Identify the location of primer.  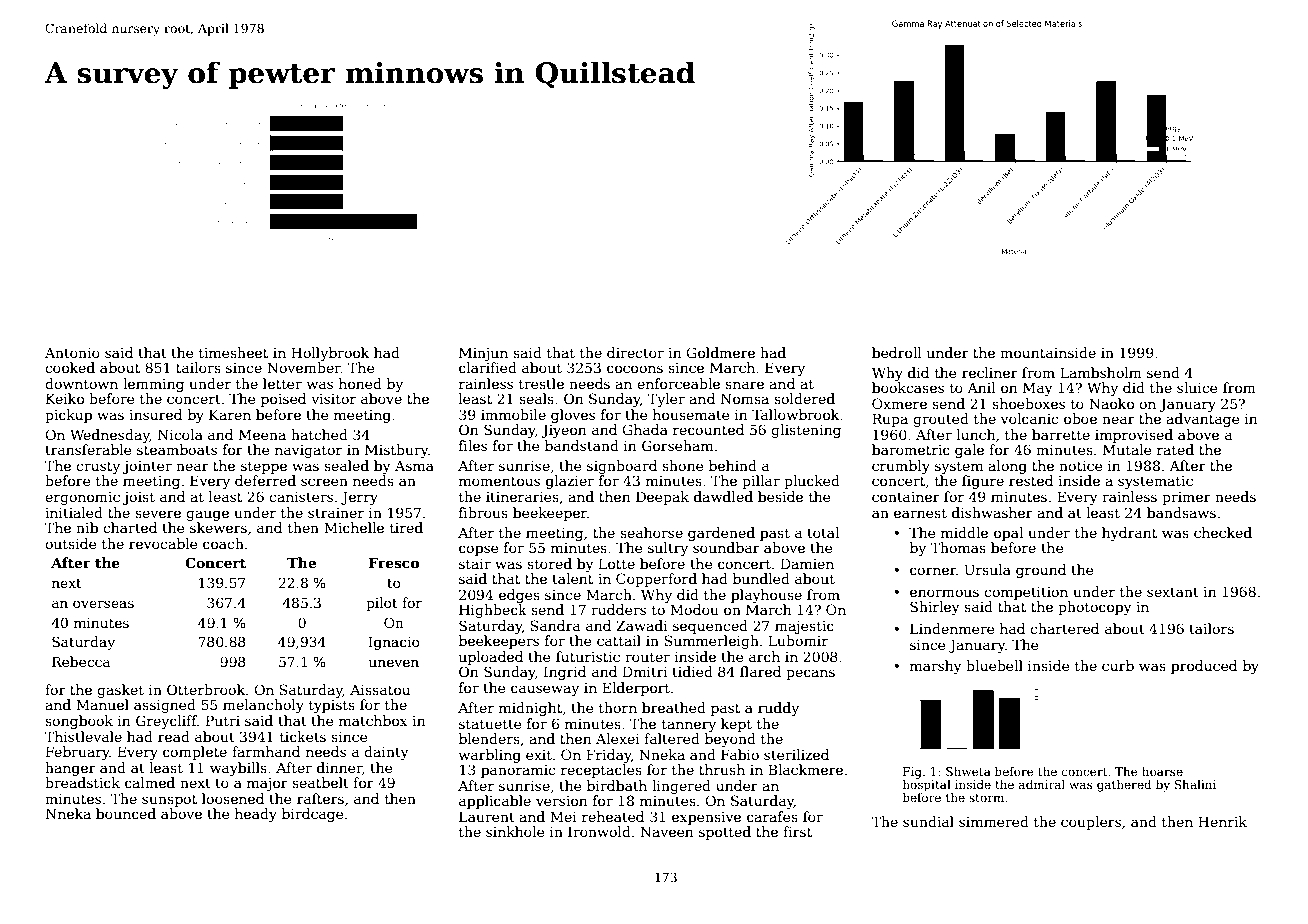
(1186, 498).
